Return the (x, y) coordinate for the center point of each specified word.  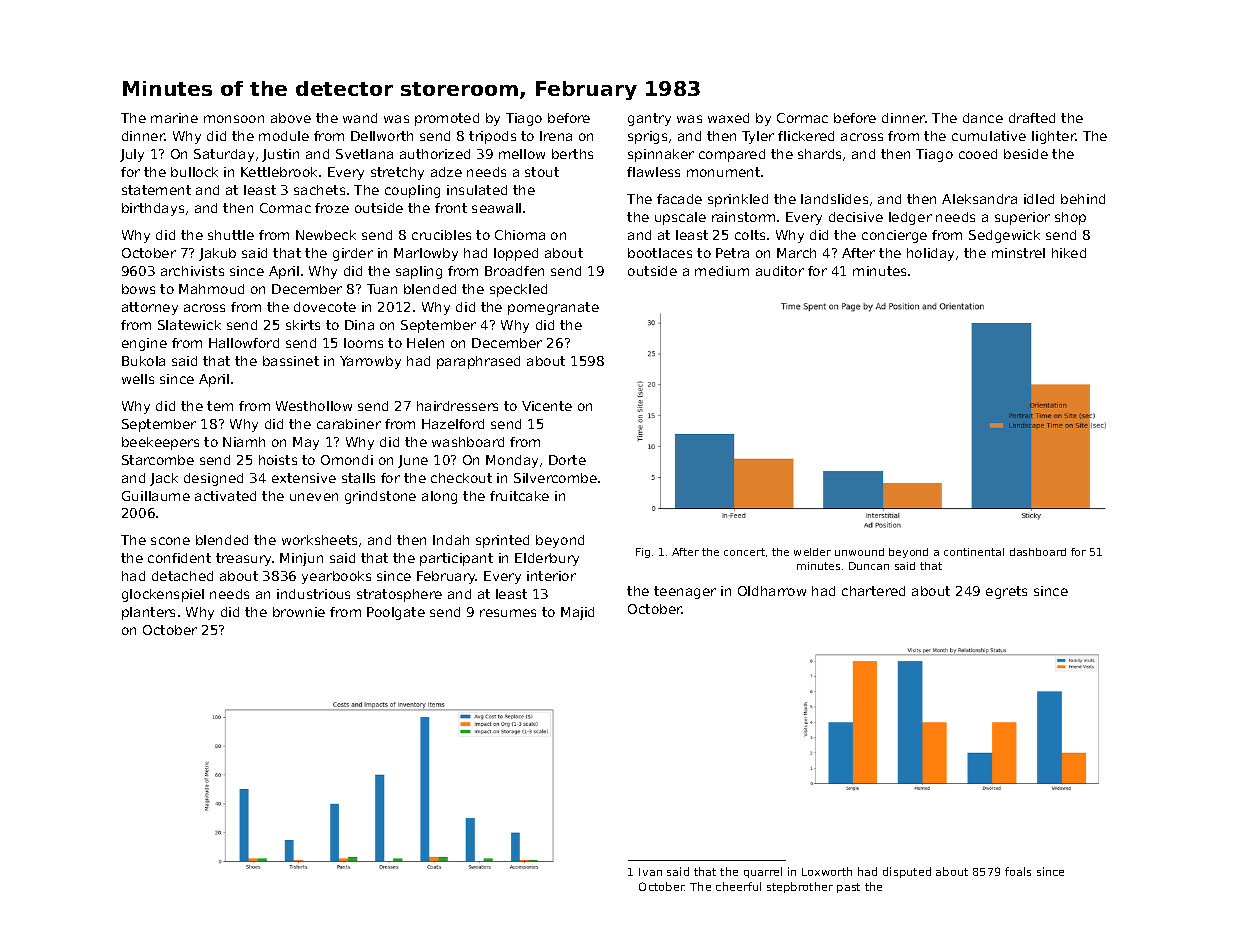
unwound (859, 552)
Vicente (547, 406)
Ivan (650, 872)
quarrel (763, 872)
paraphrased (478, 362)
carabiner (349, 424)
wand (360, 118)
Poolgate (396, 613)
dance (983, 118)
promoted (447, 119)
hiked (1069, 253)
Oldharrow (772, 591)
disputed (907, 872)
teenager (685, 592)
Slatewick (189, 325)
